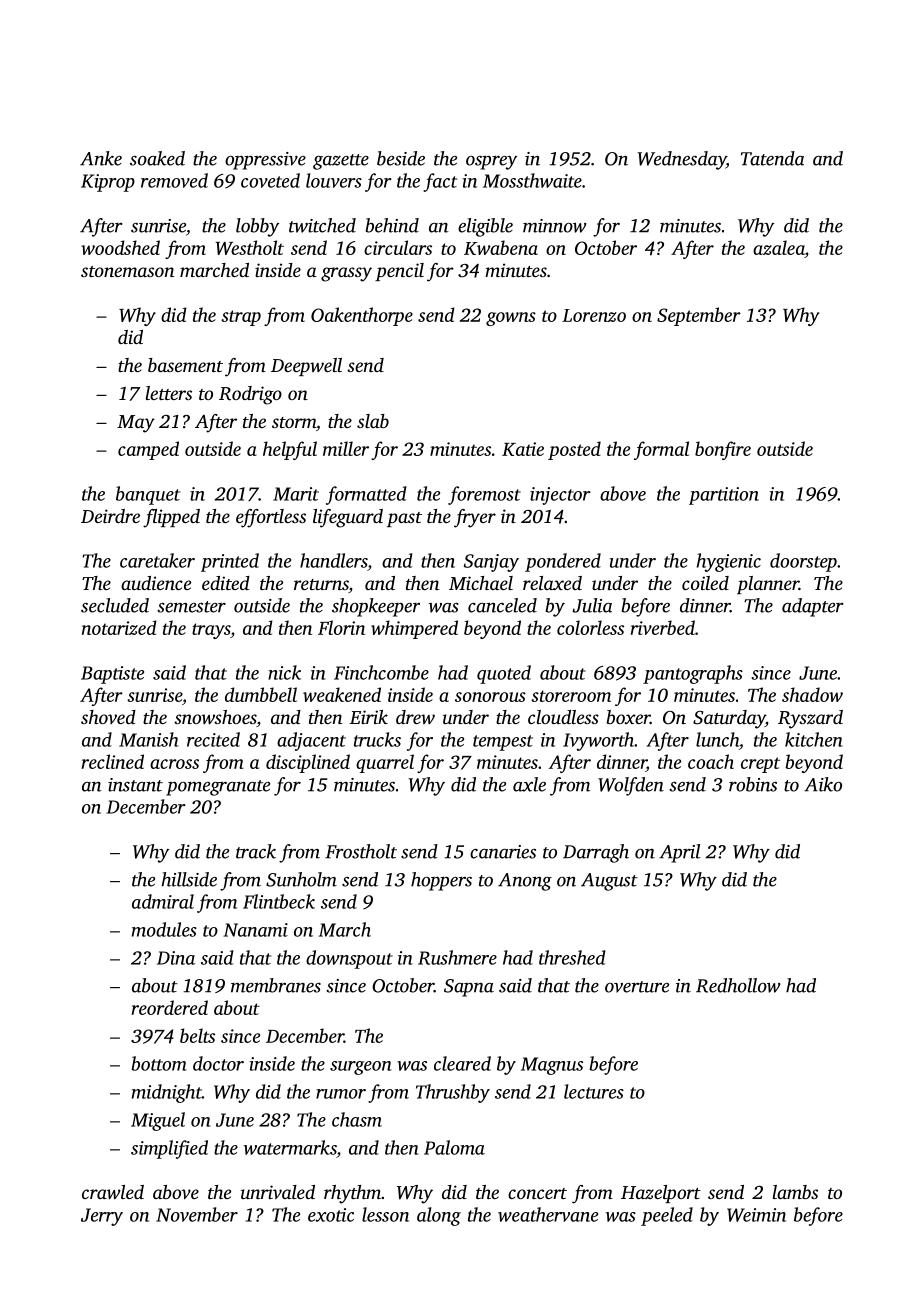 The width and height of the screenshot is (924, 1311). I want to click on lambs, so click(795, 1192).
